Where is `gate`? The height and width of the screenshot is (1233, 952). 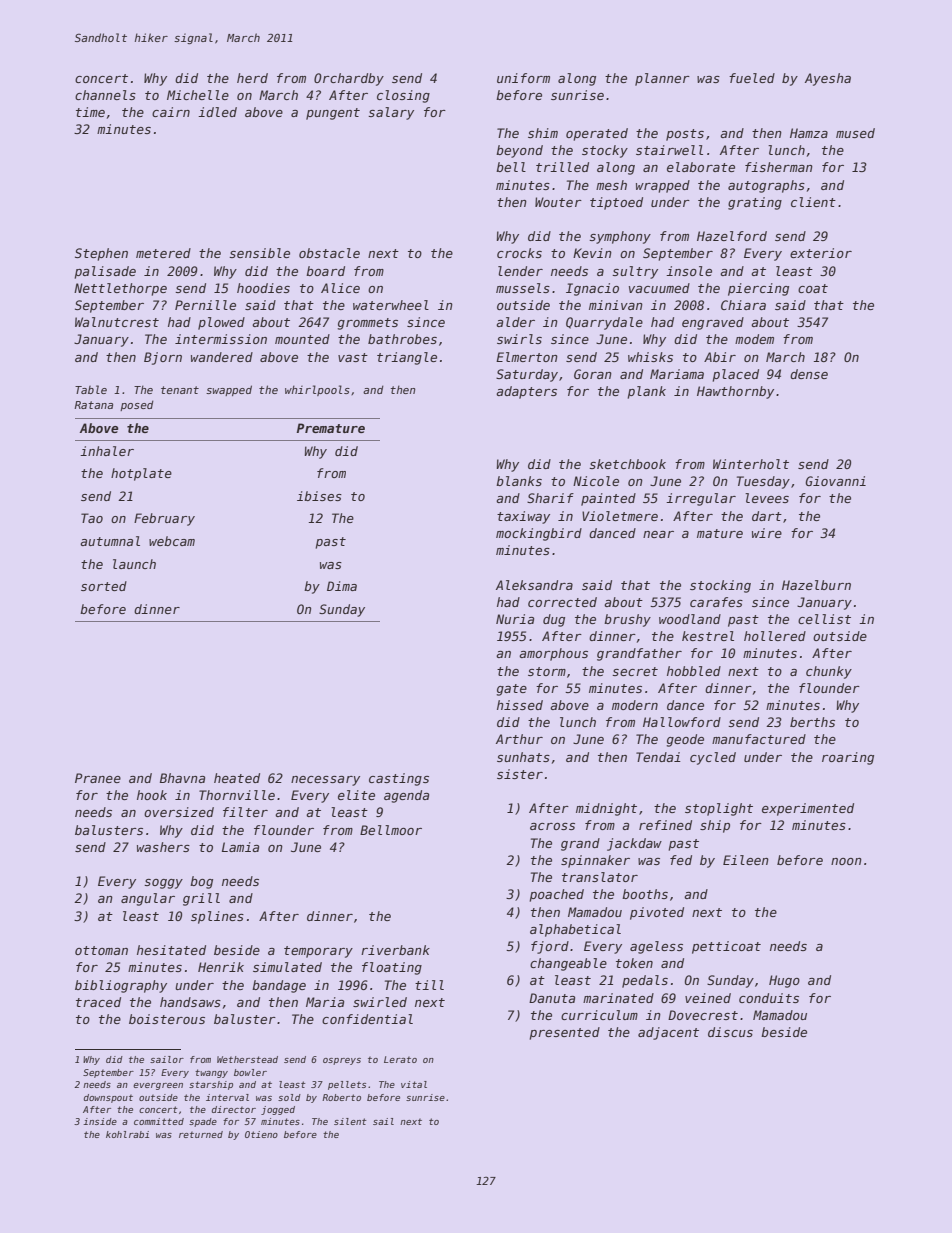 gate is located at coordinates (512, 690).
